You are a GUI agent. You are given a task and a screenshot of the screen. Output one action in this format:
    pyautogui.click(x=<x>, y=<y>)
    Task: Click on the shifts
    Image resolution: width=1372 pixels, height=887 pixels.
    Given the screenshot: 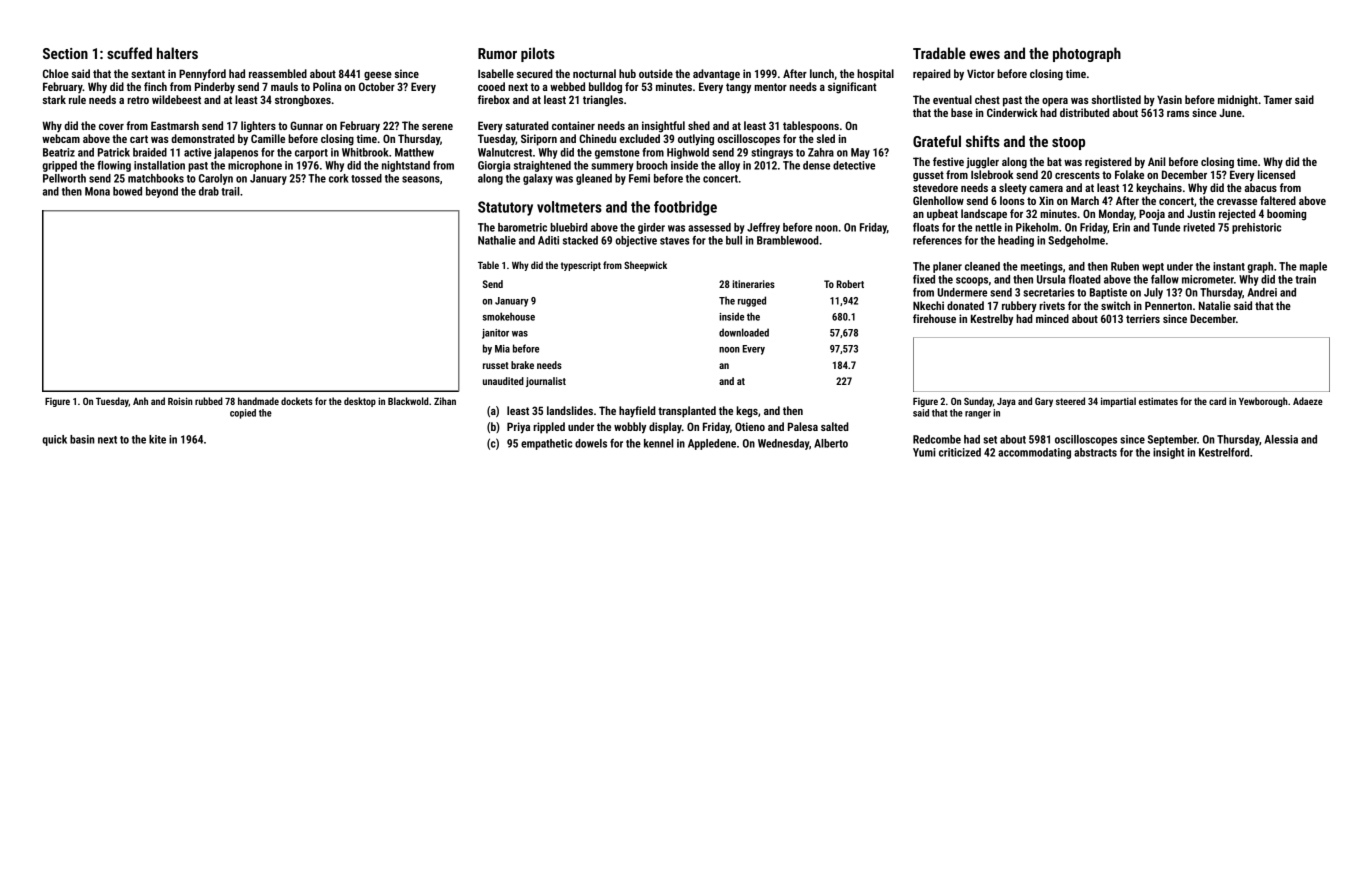 What is the action you would take?
    pyautogui.click(x=983, y=141)
